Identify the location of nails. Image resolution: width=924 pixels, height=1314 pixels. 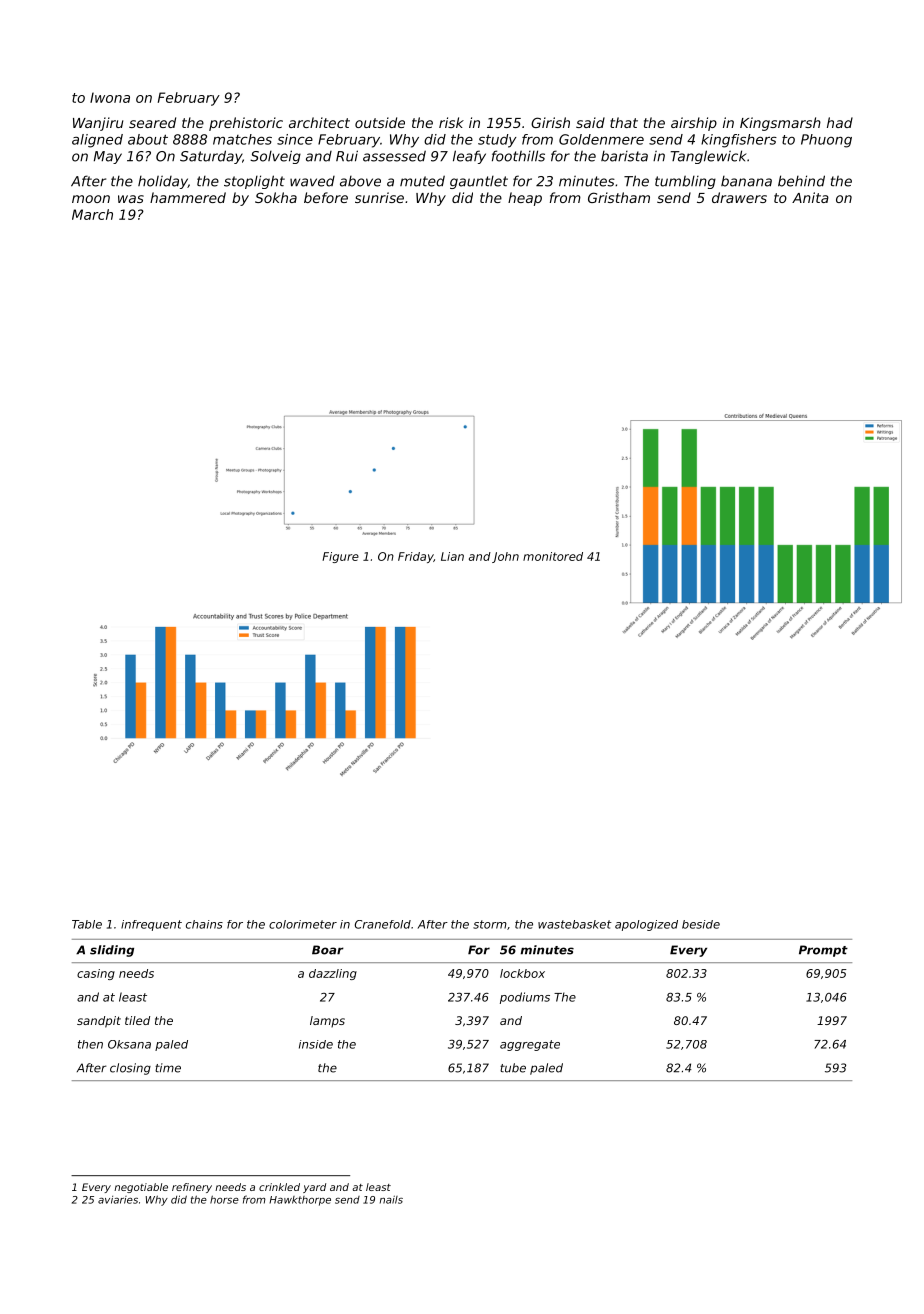
(391, 1199).
